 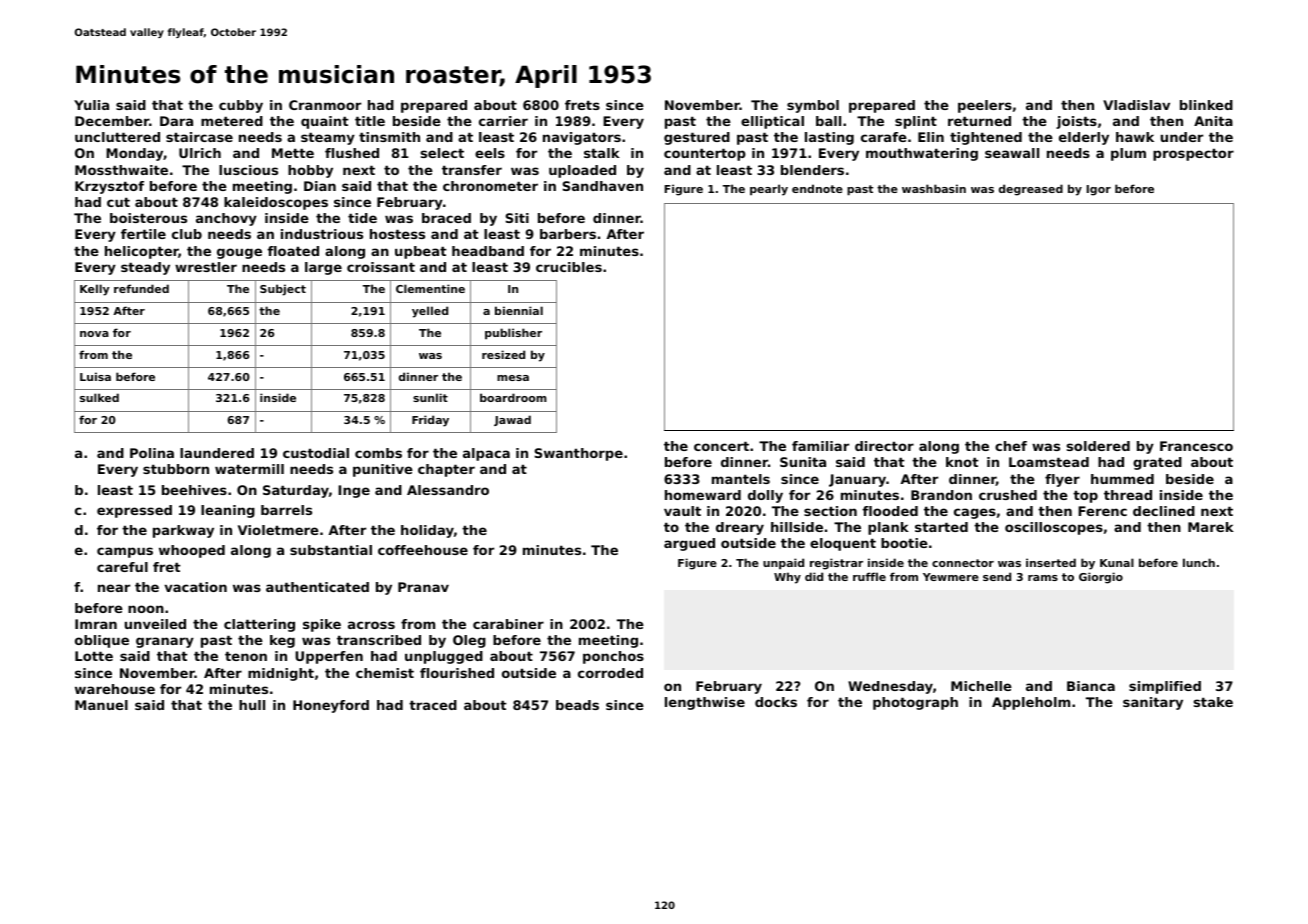 What do you see at coordinates (115, 689) in the screenshot?
I see `warehouse` at bounding box center [115, 689].
